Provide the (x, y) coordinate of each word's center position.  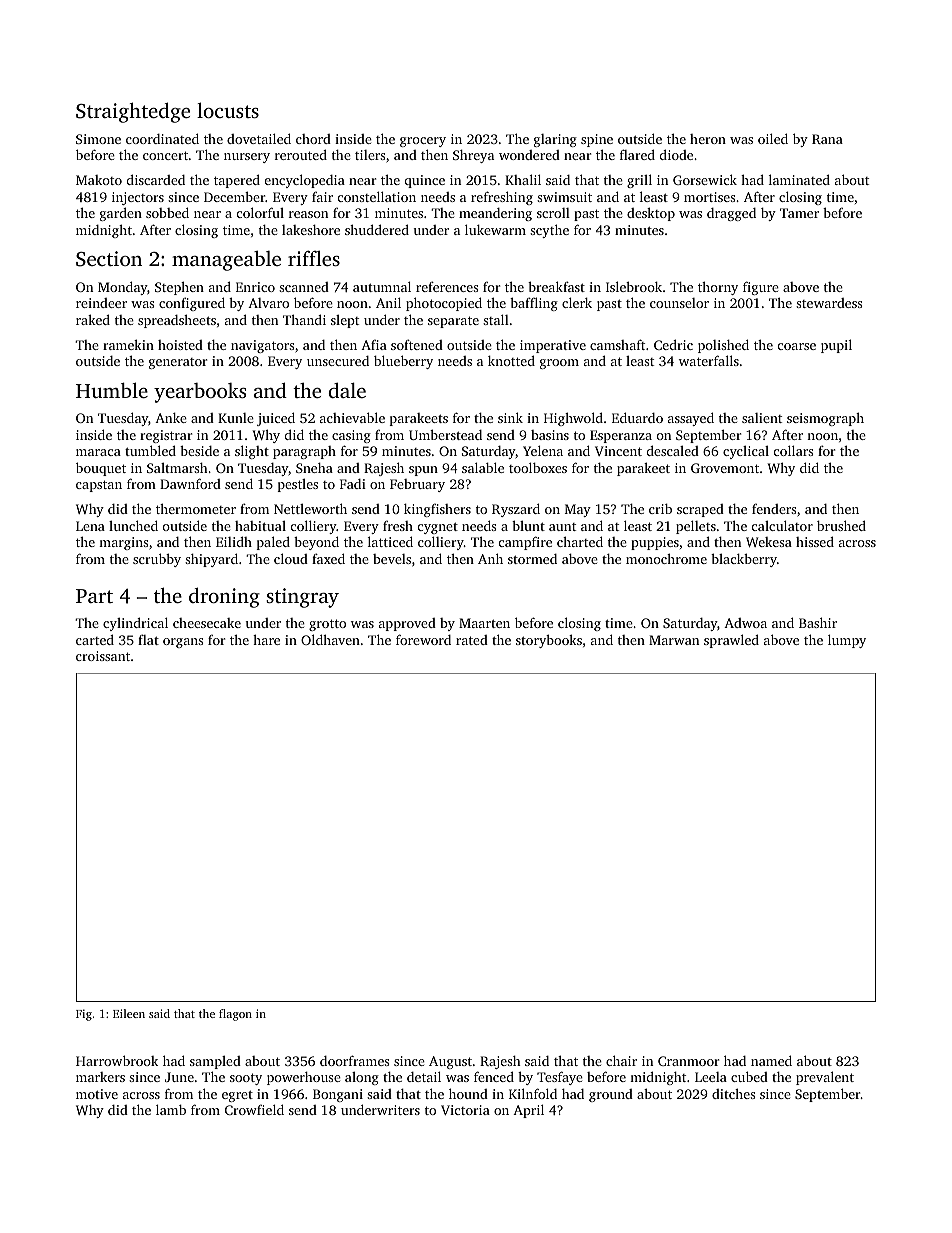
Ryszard (516, 510)
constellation (377, 196)
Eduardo (637, 417)
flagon (235, 1015)
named (771, 1060)
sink (510, 417)
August (450, 1062)
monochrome (666, 558)
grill (639, 181)
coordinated (162, 138)
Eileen (129, 1013)
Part (94, 596)
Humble (112, 390)
